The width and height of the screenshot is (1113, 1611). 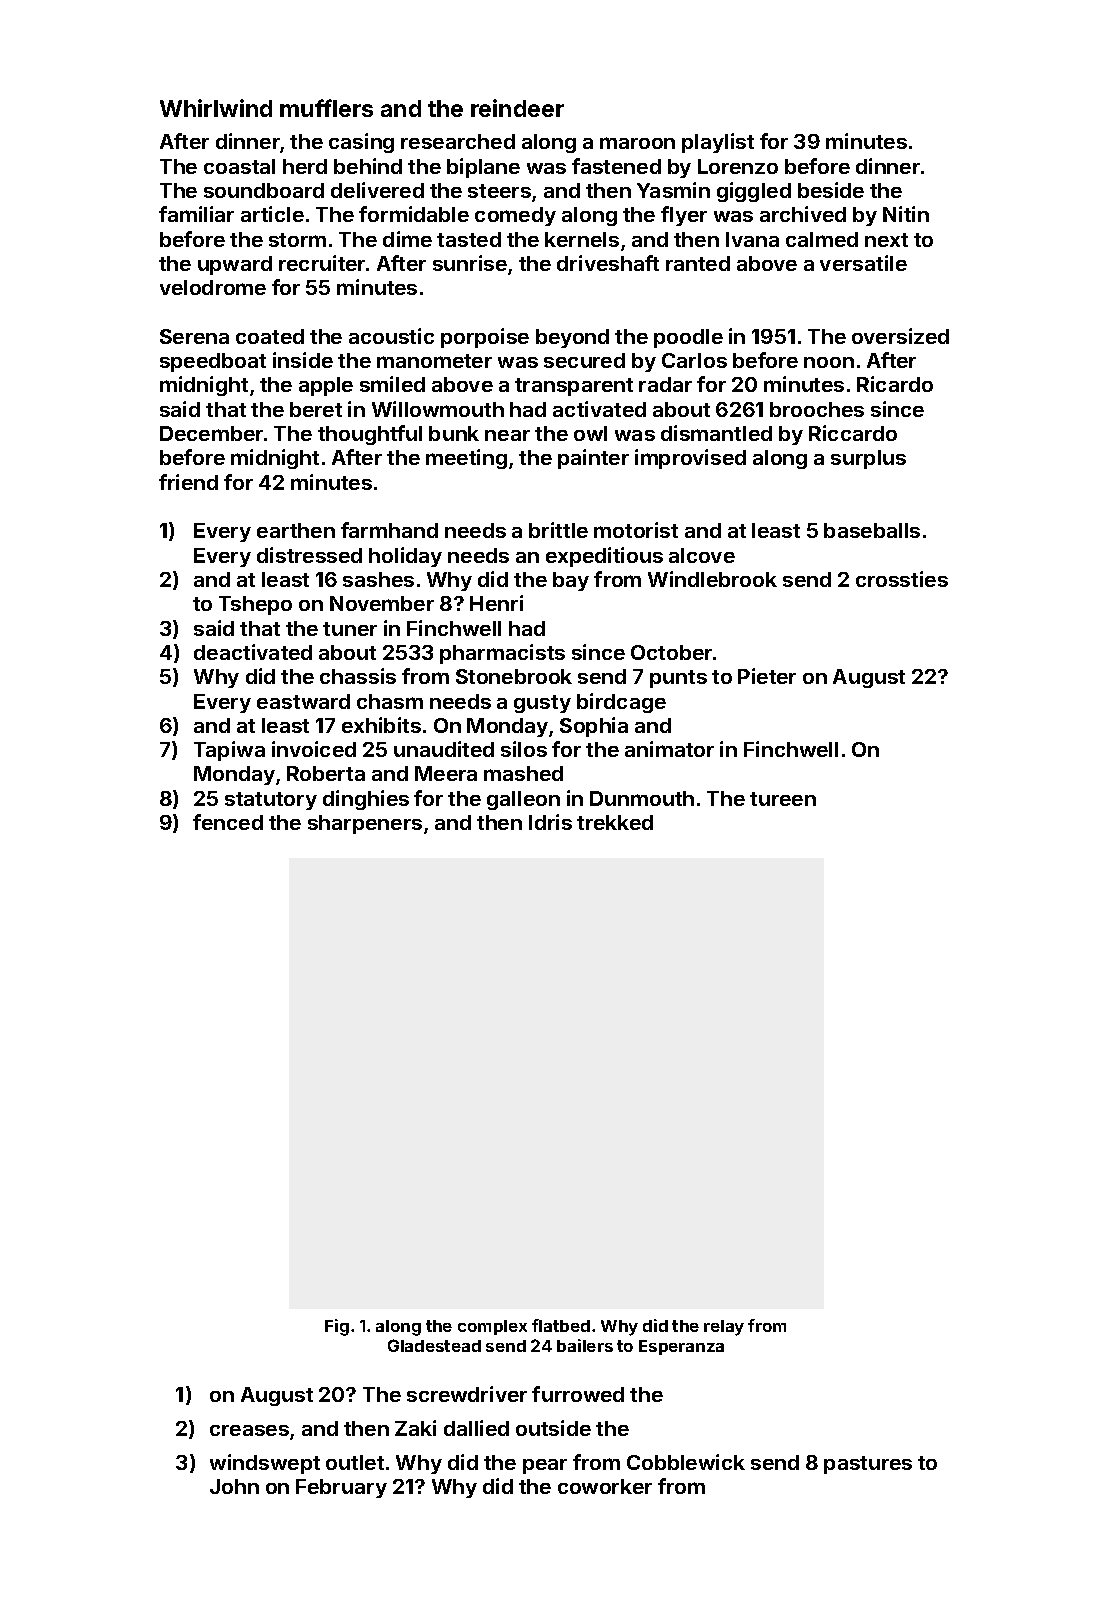 What do you see at coordinates (724, 1328) in the screenshot?
I see `relay` at bounding box center [724, 1328].
